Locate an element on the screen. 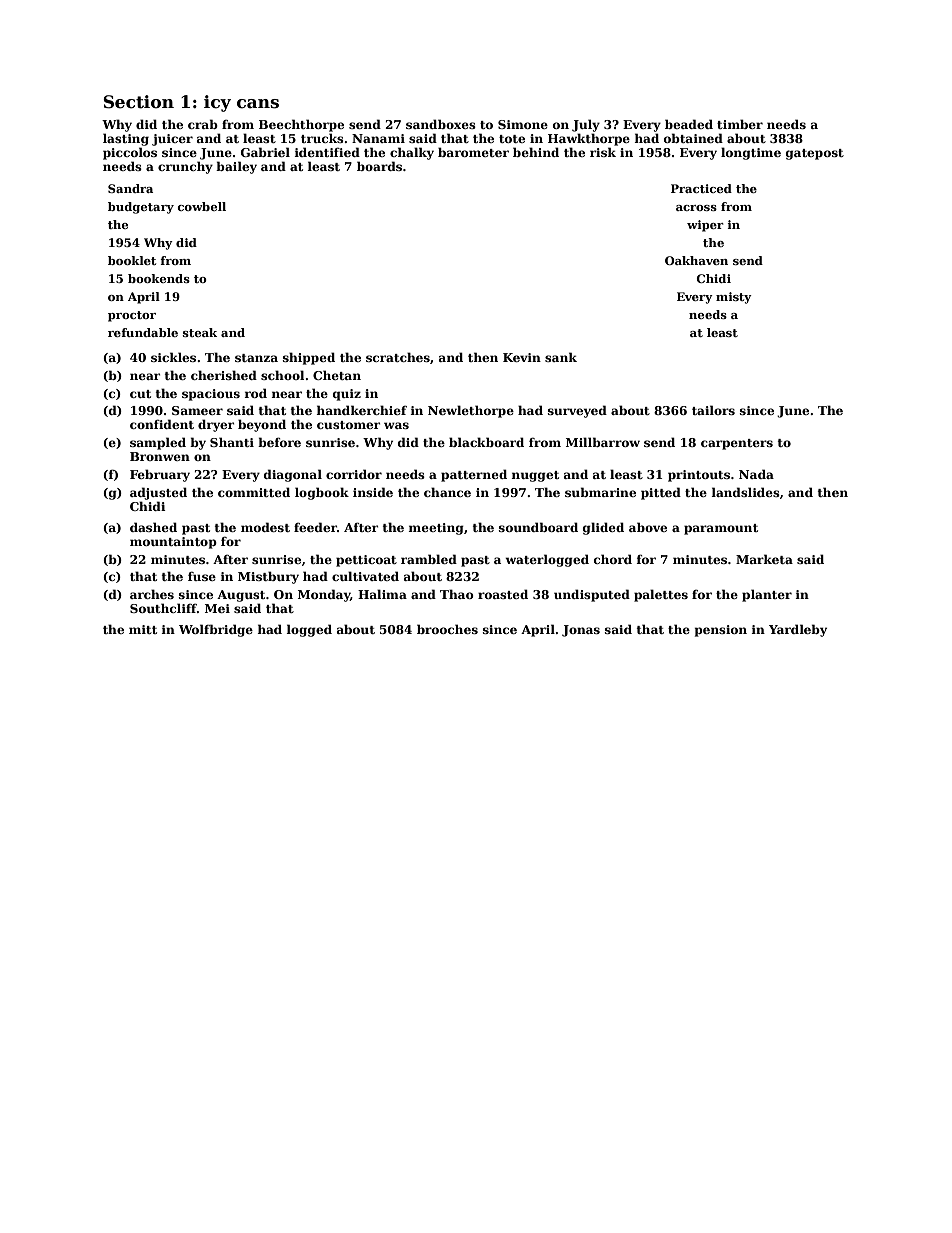 The image size is (952, 1233). behind is located at coordinates (536, 152).
